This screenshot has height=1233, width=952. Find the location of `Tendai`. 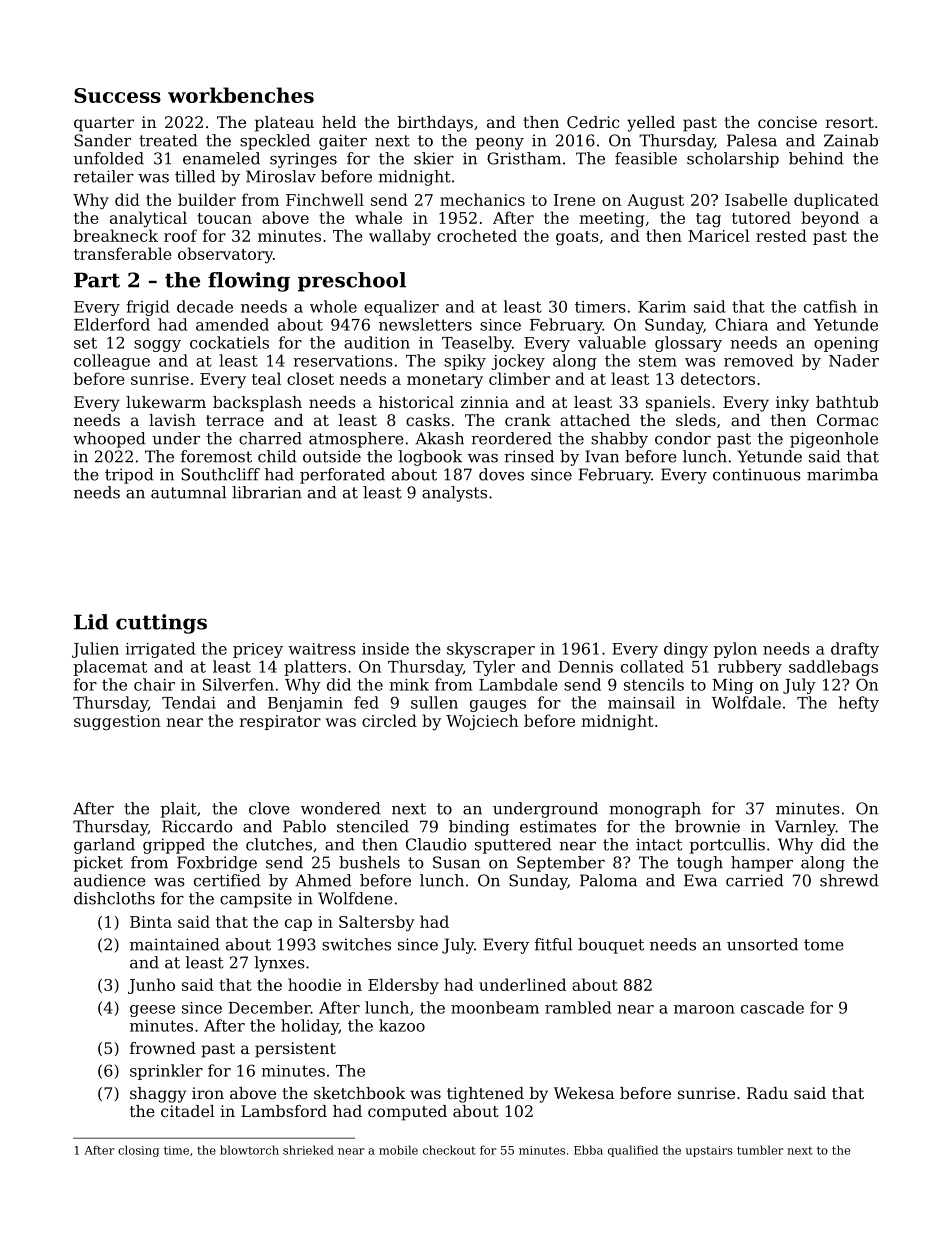

Tendai is located at coordinates (189, 702).
